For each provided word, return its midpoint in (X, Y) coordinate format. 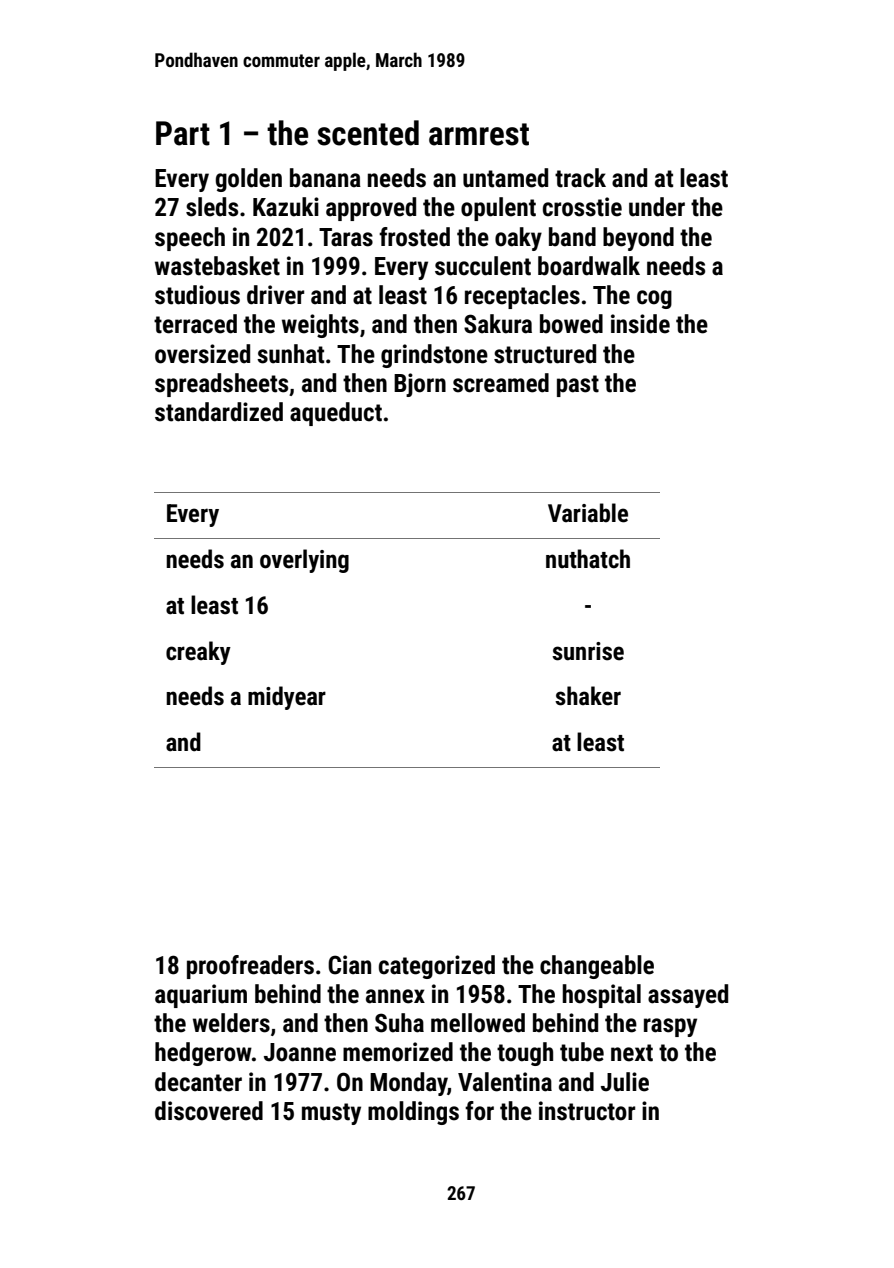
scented (368, 133)
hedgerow (203, 1054)
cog (654, 299)
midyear (287, 698)
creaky (198, 653)
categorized (437, 967)
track (580, 178)
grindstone (434, 356)
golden (248, 180)
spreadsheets (221, 385)
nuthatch (588, 559)
